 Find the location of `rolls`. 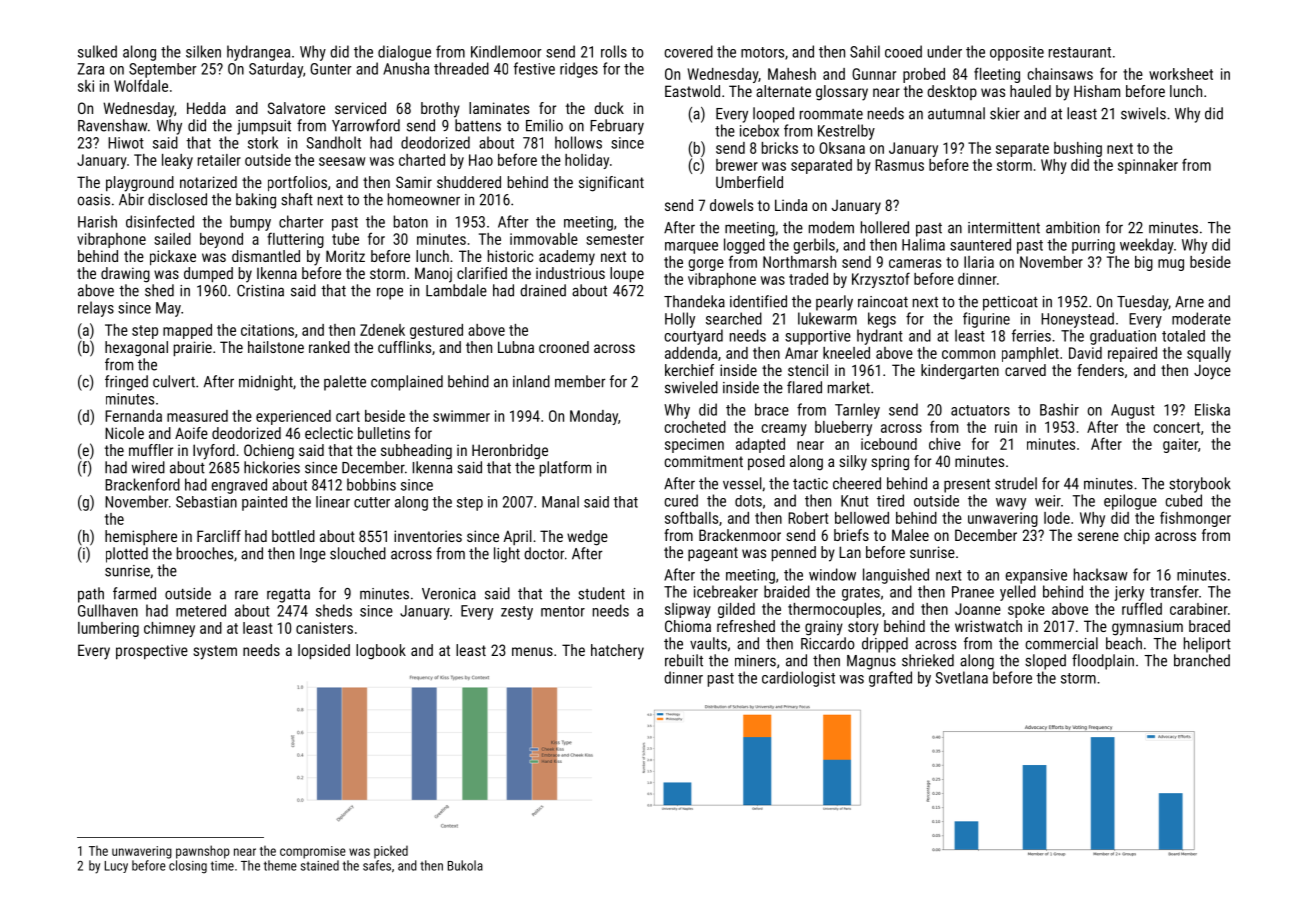

rolls is located at coordinates (614, 51).
